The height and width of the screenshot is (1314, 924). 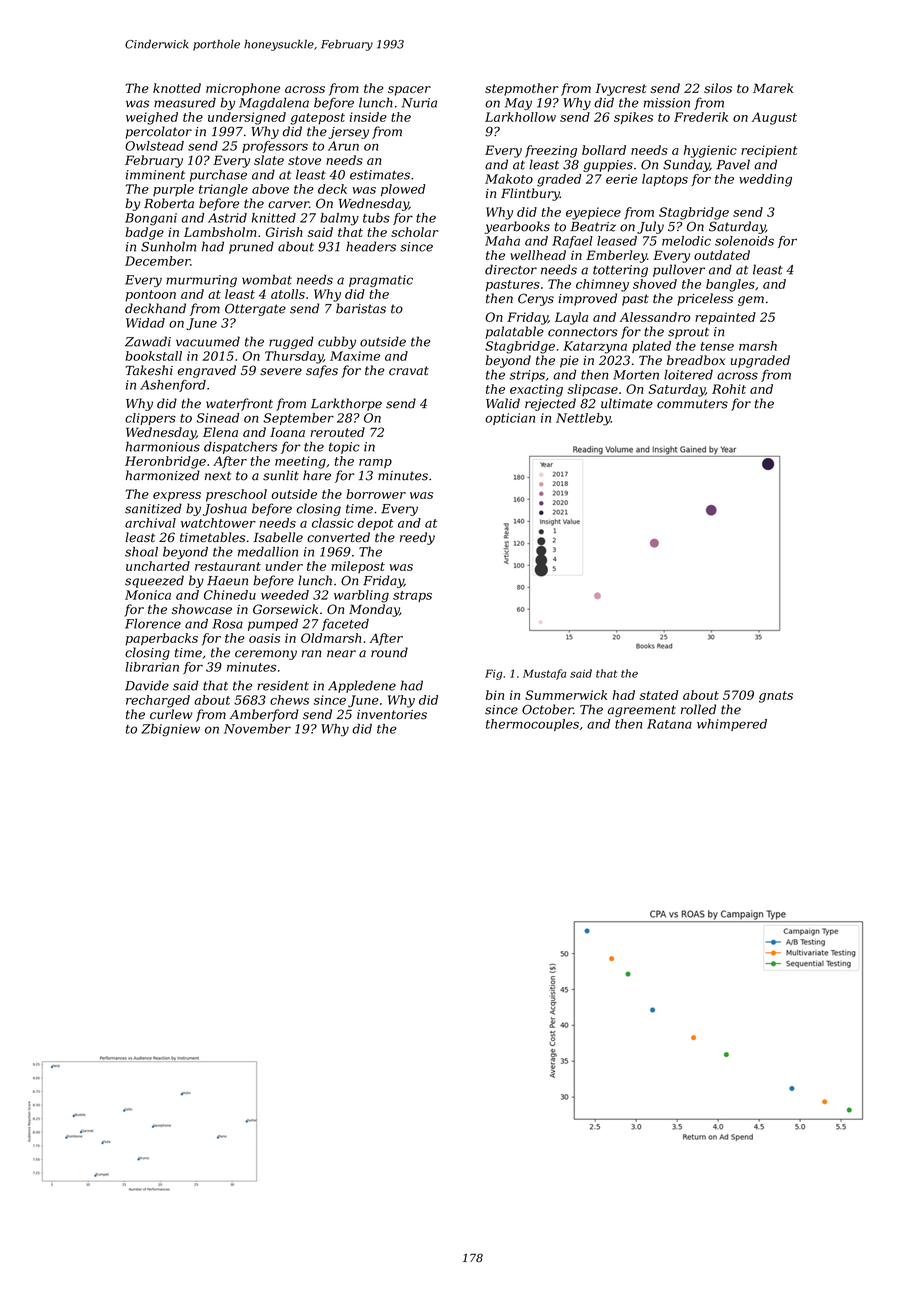 I want to click on knotted, so click(x=177, y=88).
